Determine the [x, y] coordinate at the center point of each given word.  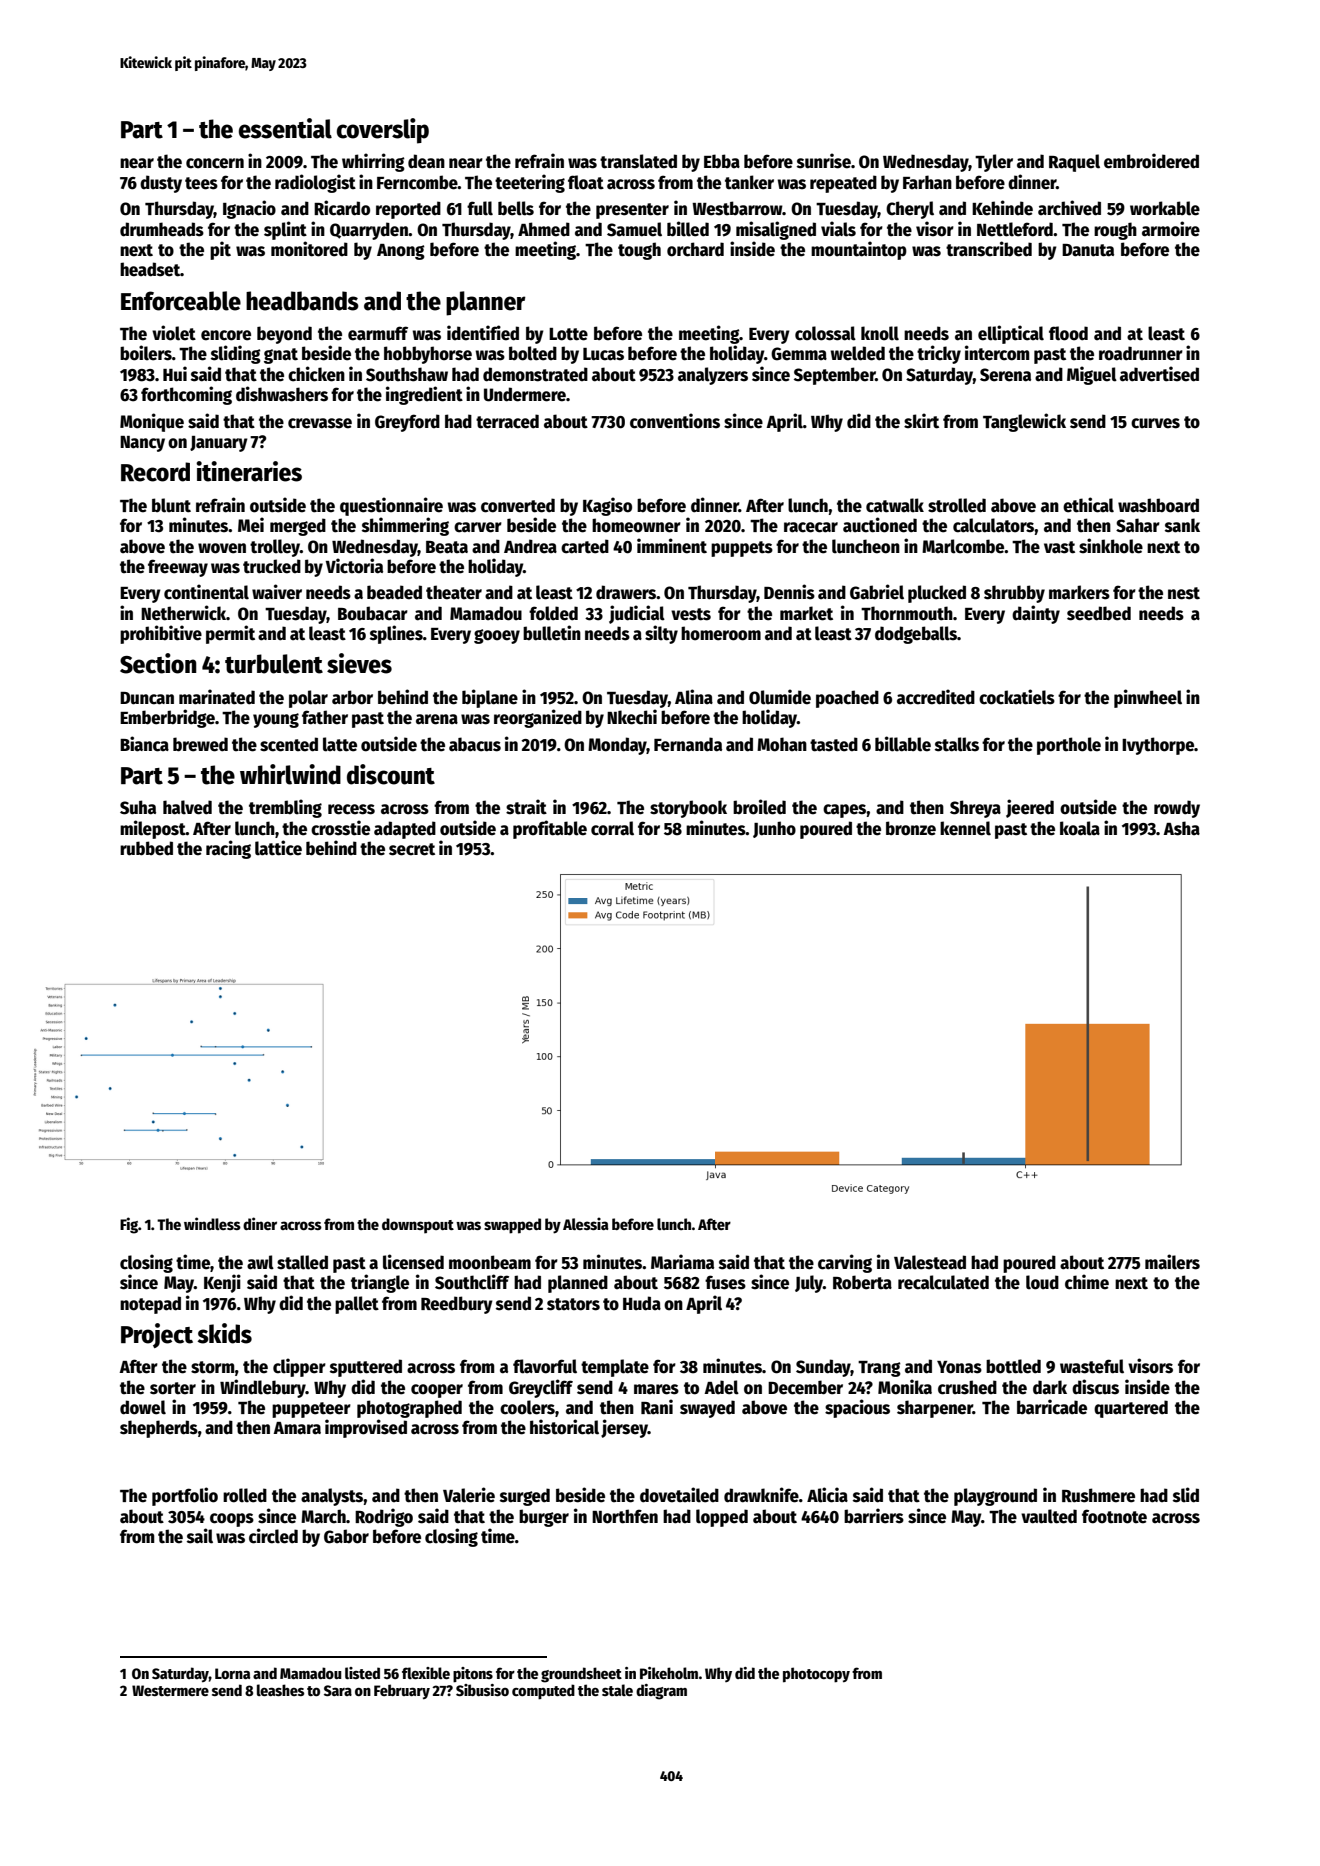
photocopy [816, 1675]
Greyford [407, 423]
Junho [774, 829]
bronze [911, 828]
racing [228, 849]
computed [543, 1692]
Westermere [170, 1690]
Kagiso [607, 506]
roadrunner [1141, 353]
